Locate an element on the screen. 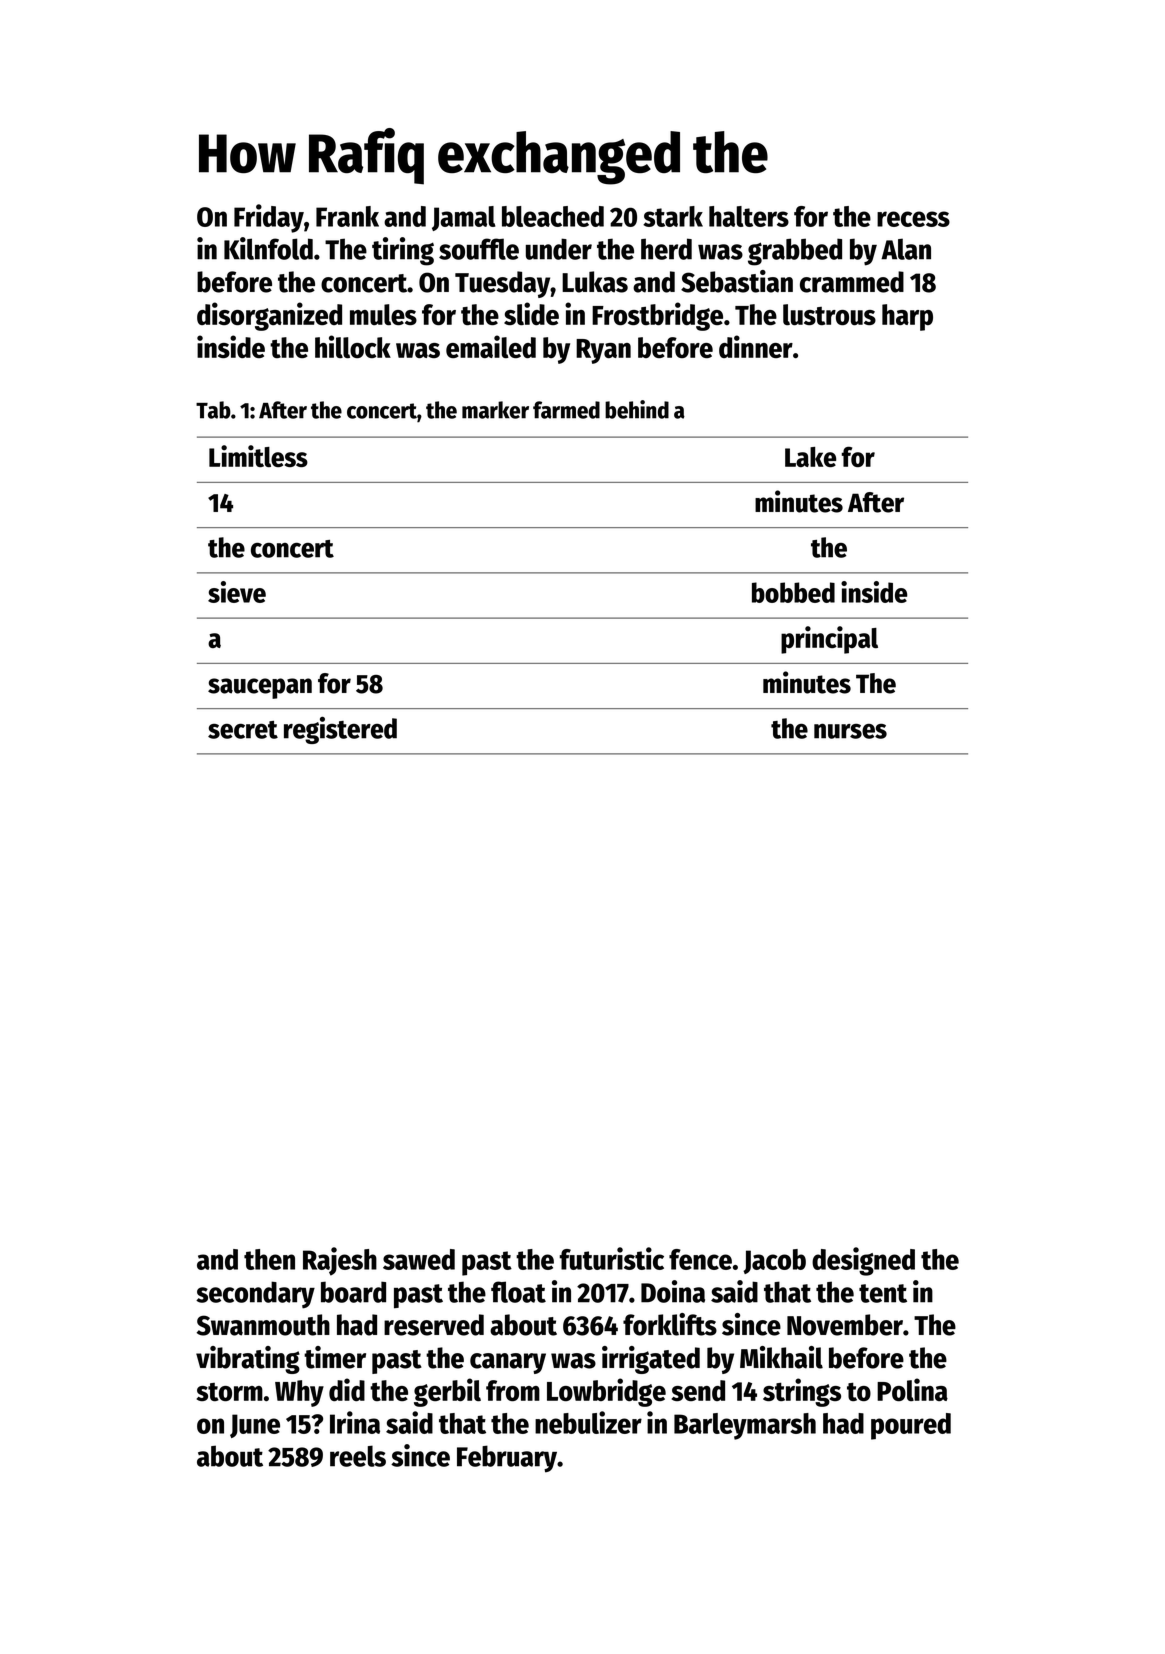 This screenshot has width=1165, height=1654. Friday is located at coordinates (269, 218).
